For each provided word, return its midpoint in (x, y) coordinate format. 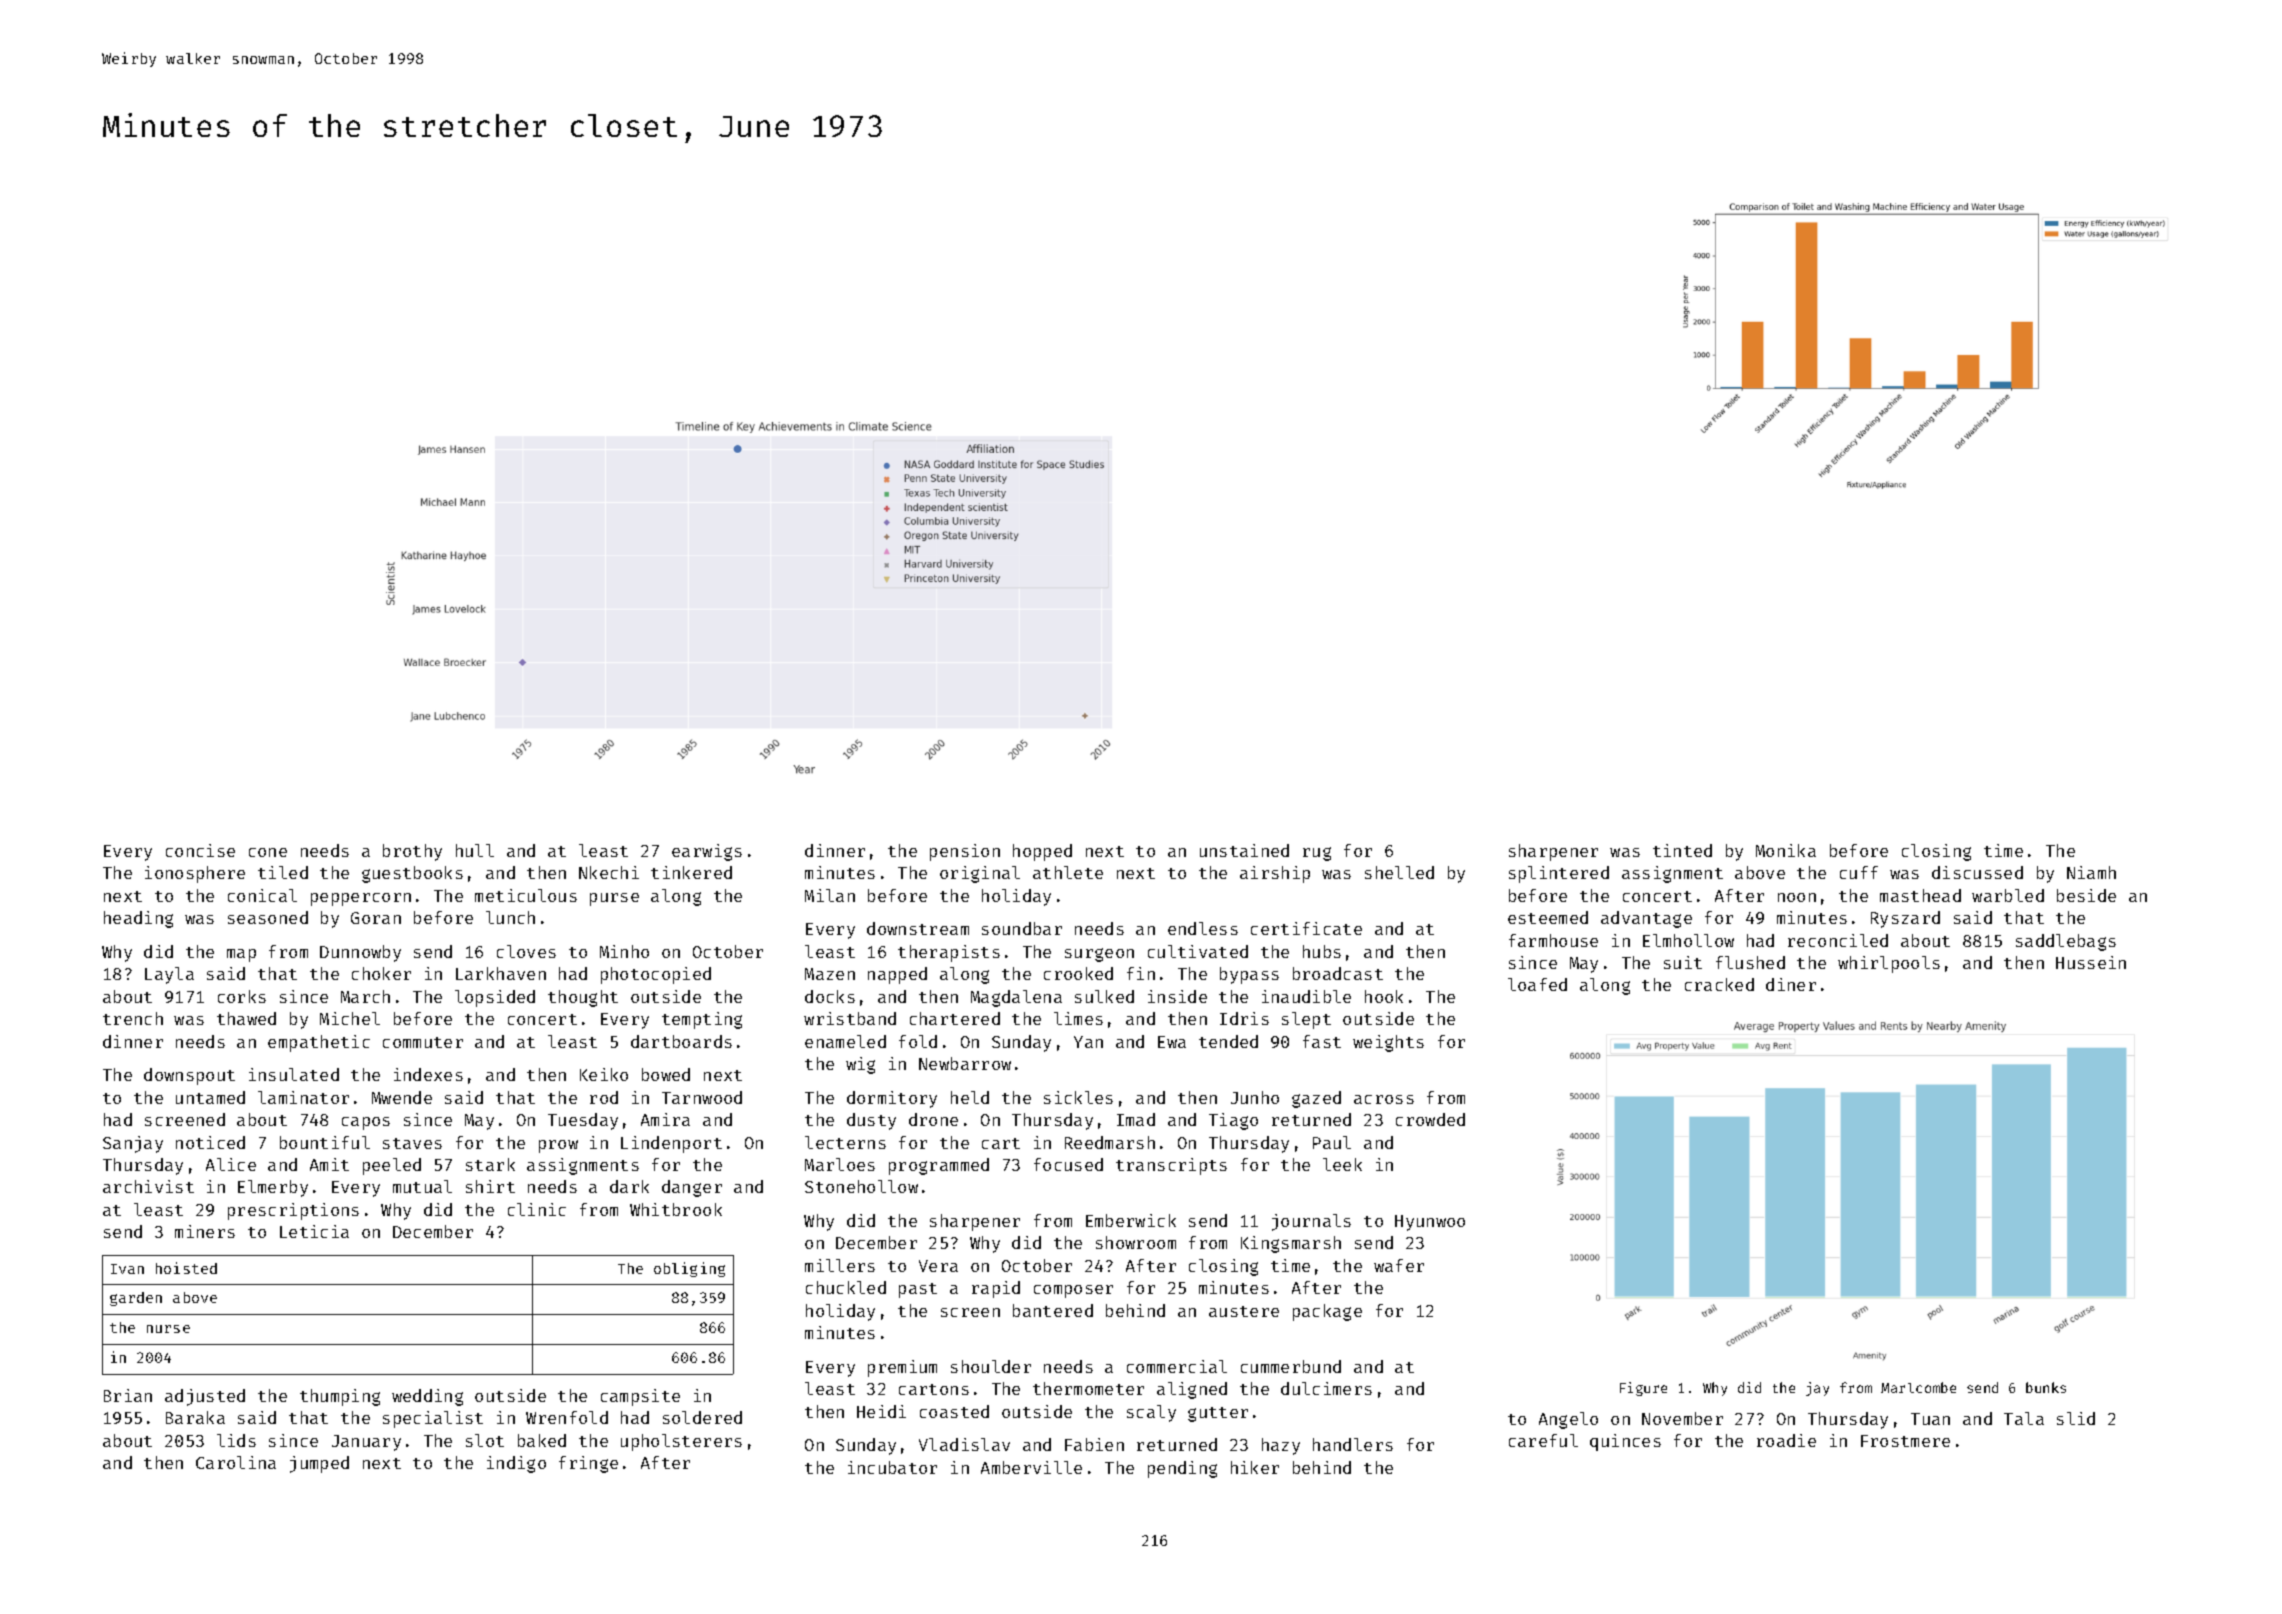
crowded (1430, 1119)
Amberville (1031, 1467)
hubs (1322, 951)
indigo (516, 1464)
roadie (1786, 1440)
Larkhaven (501, 973)
